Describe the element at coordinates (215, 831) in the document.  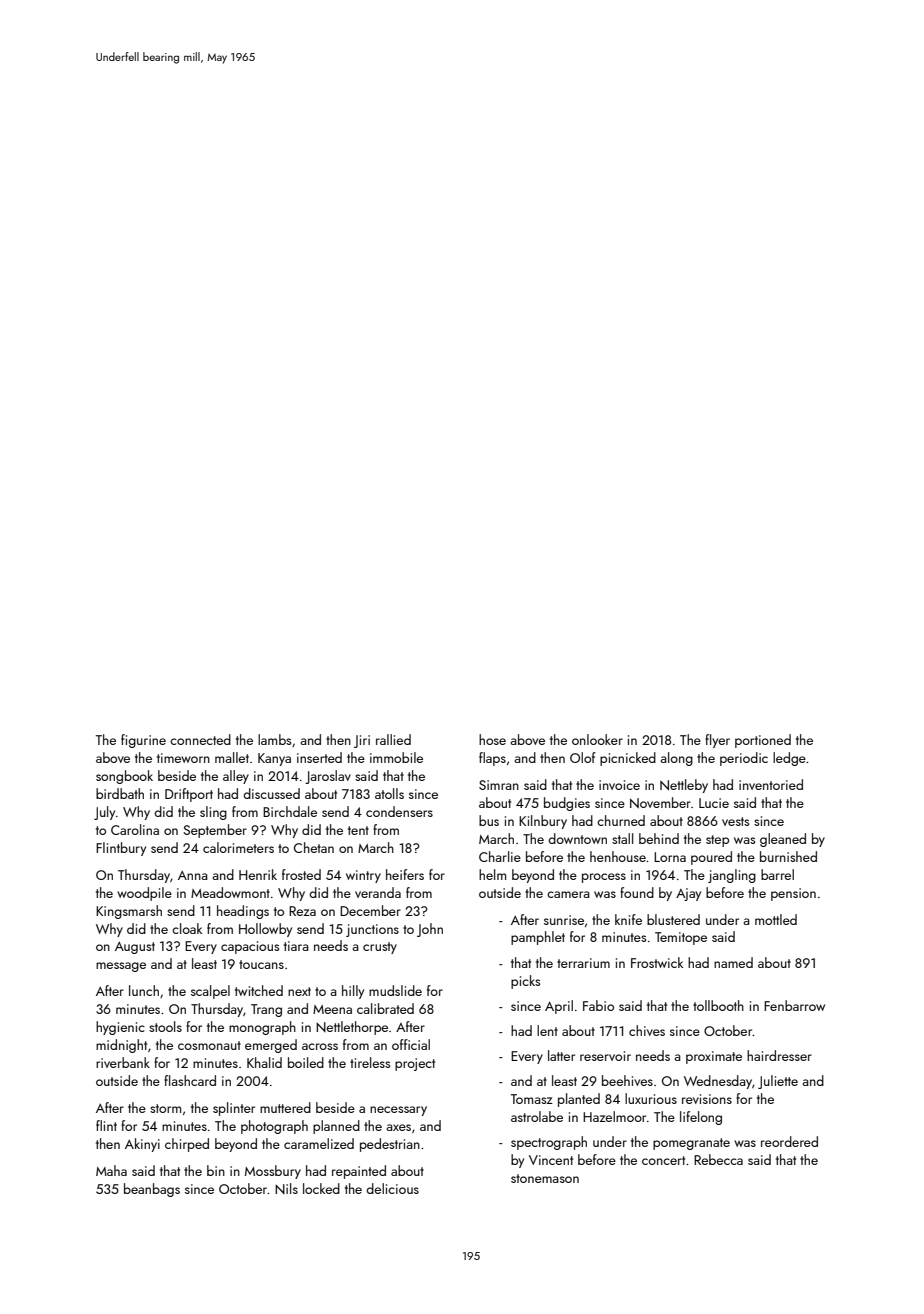
I see `September` at that location.
